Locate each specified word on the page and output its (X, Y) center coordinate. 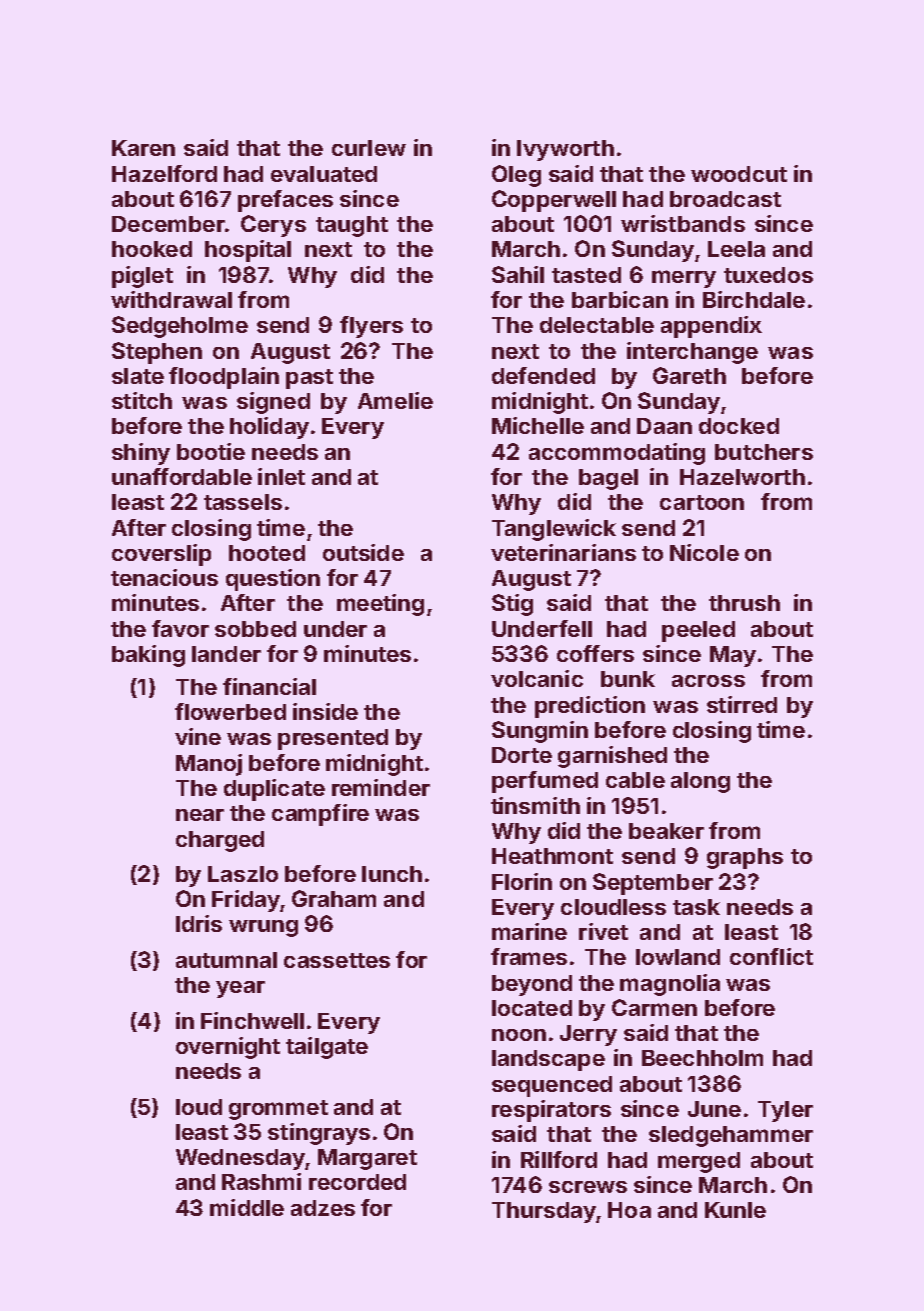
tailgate (327, 1048)
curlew (369, 148)
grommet (278, 1110)
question (273, 580)
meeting (380, 605)
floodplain (224, 378)
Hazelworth (742, 477)
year (240, 989)
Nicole (704, 552)
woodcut (739, 174)
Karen (143, 148)
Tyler (785, 1111)
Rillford (559, 1159)
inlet (281, 476)
